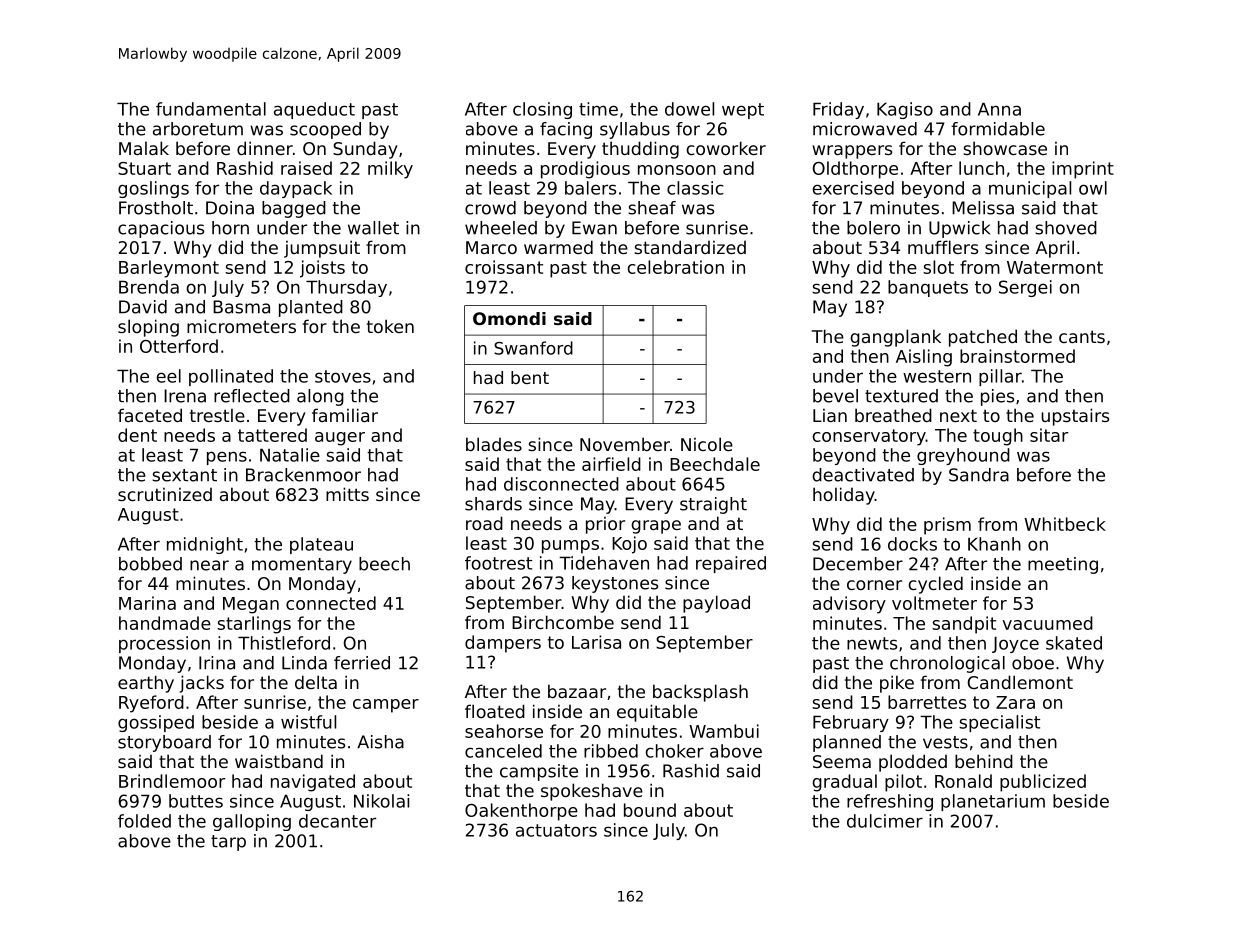  What do you see at coordinates (498, 563) in the page?
I see `footrest` at bounding box center [498, 563].
